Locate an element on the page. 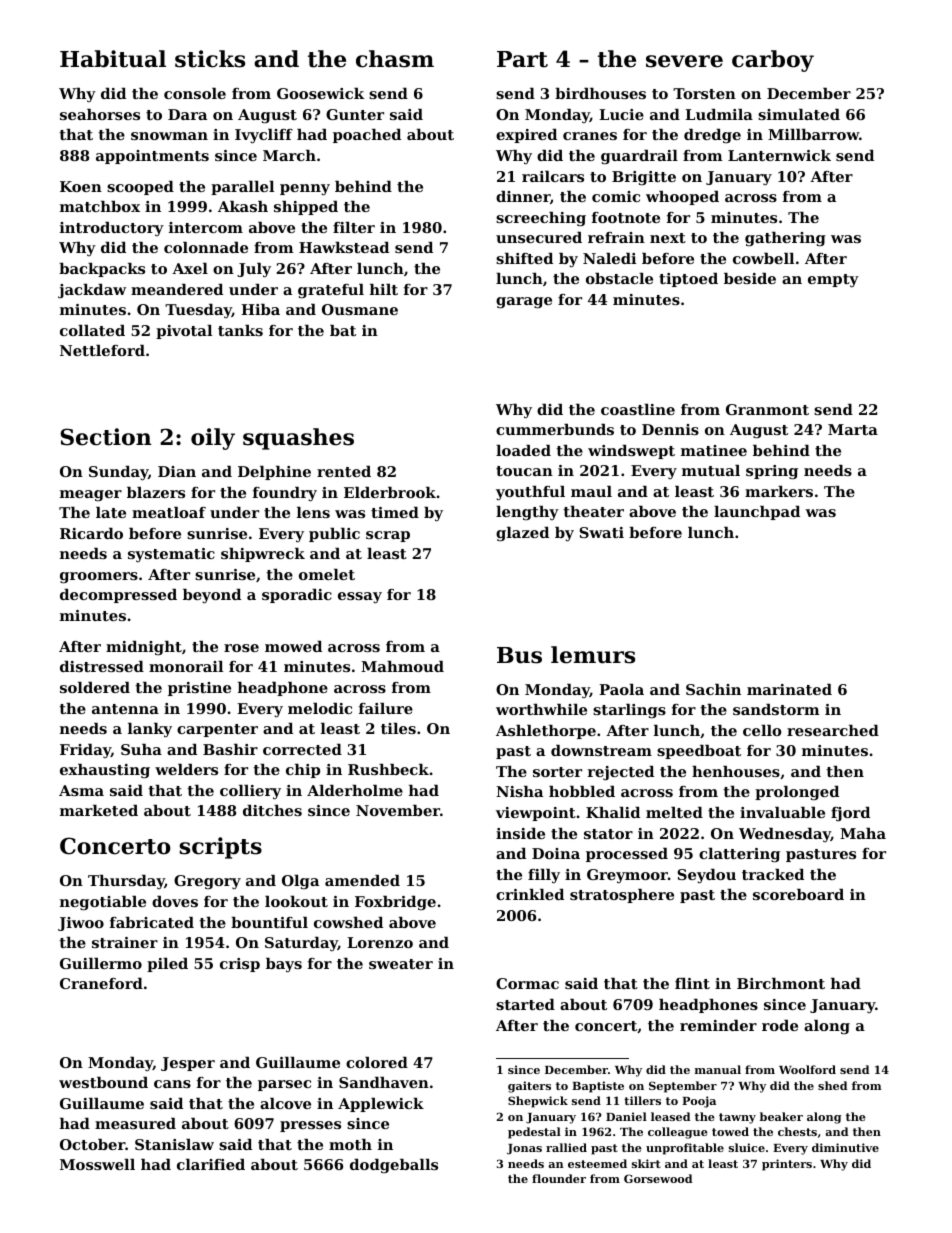  carboy is located at coordinates (773, 61).
